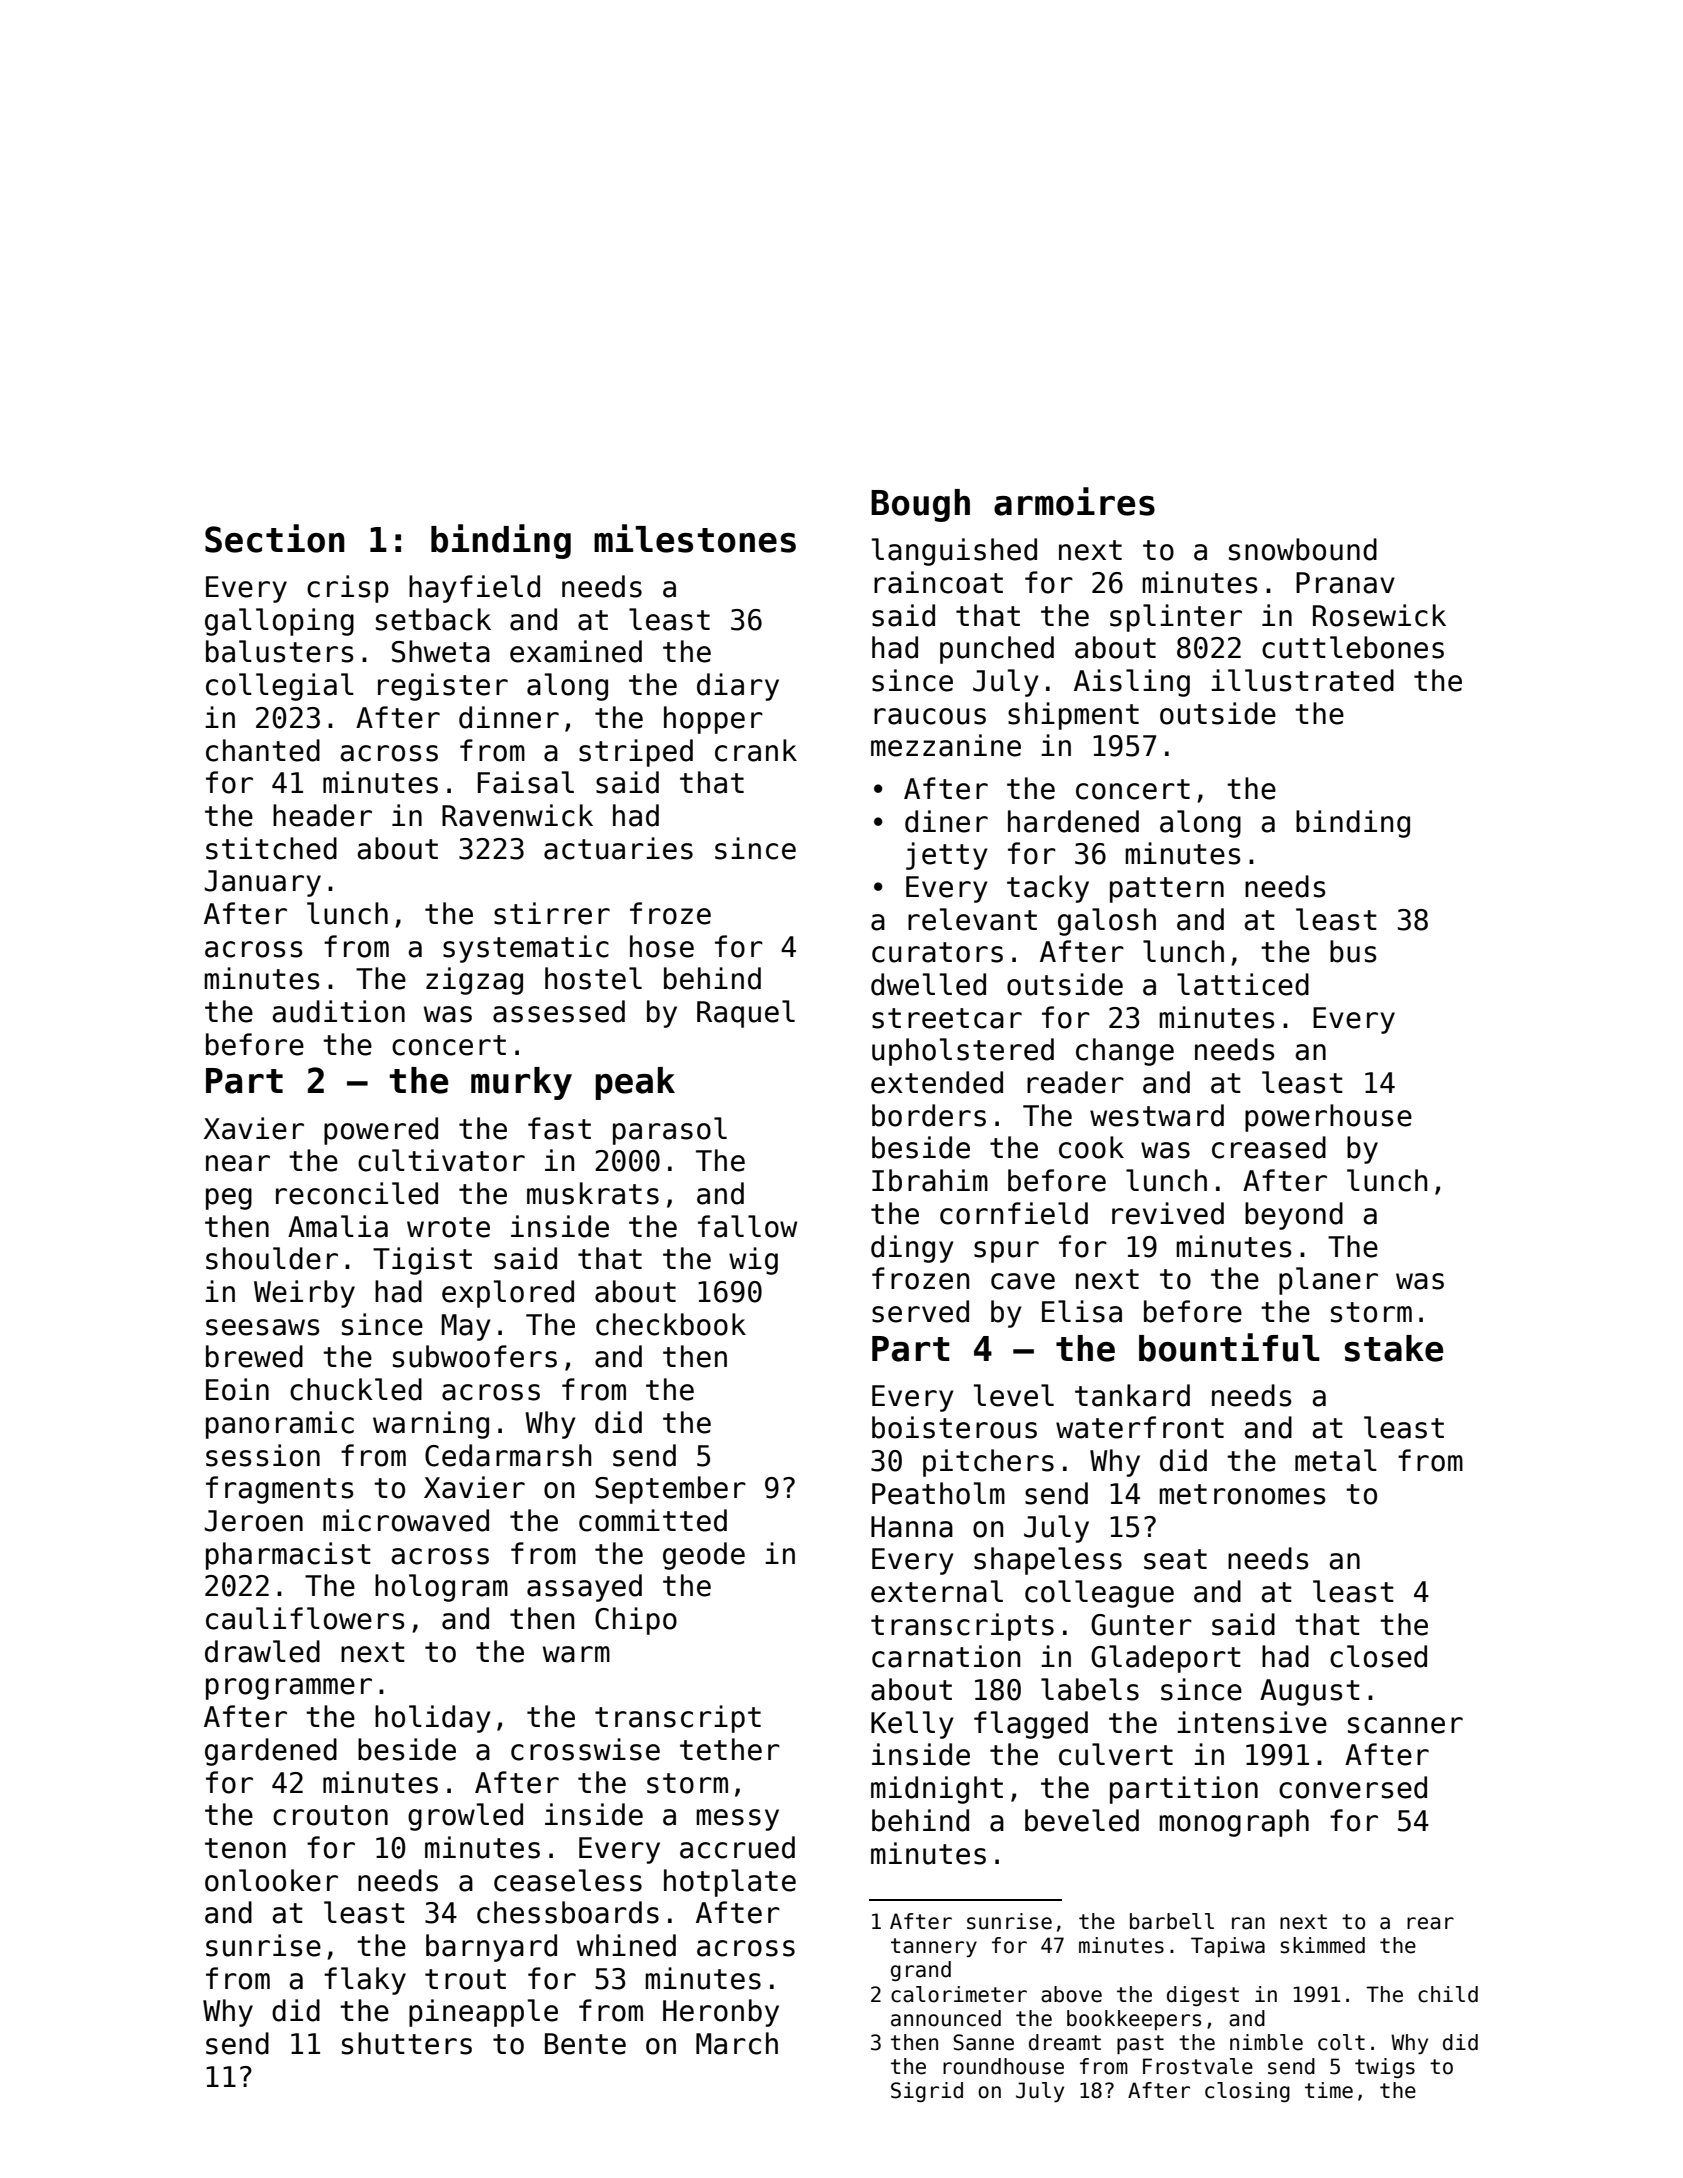  What do you see at coordinates (938, 582) in the document?
I see `raincoat` at bounding box center [938, 582].
